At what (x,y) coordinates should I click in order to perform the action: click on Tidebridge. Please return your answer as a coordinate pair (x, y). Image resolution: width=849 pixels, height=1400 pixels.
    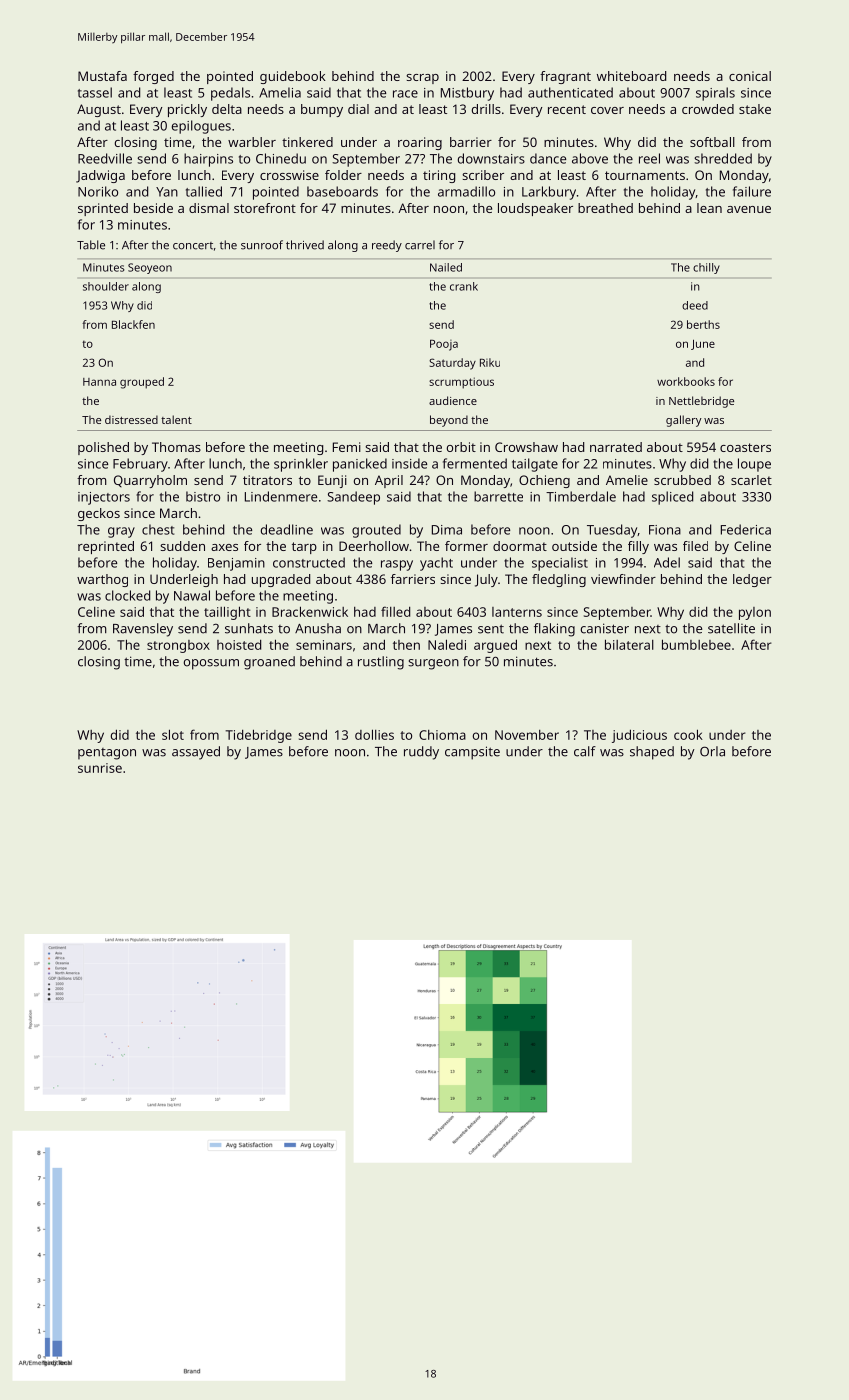
    Looking at the image, I should click on (258, 736).
